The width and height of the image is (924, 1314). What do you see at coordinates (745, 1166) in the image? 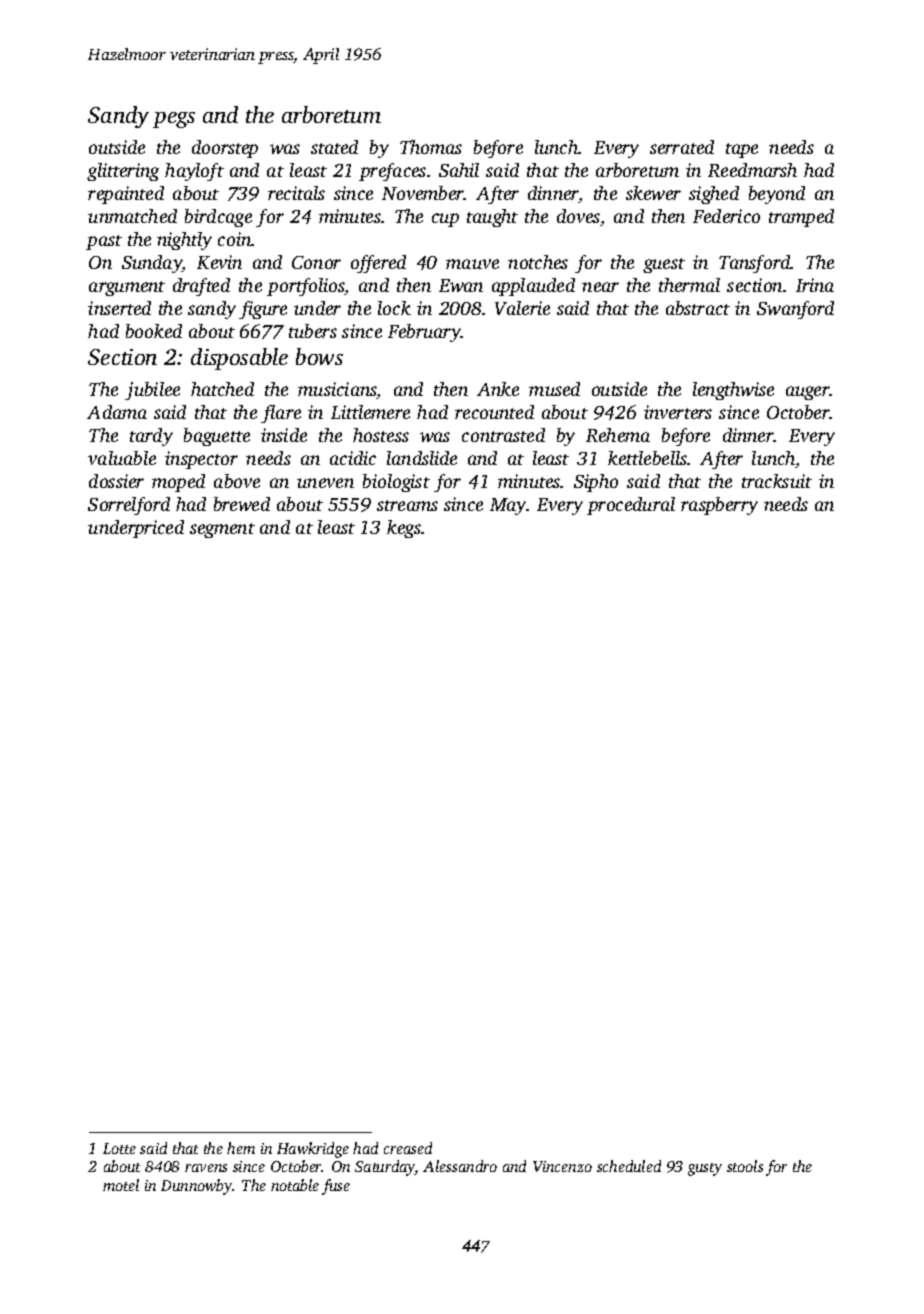
I see `stools` at bounding box center [745, 1166].
